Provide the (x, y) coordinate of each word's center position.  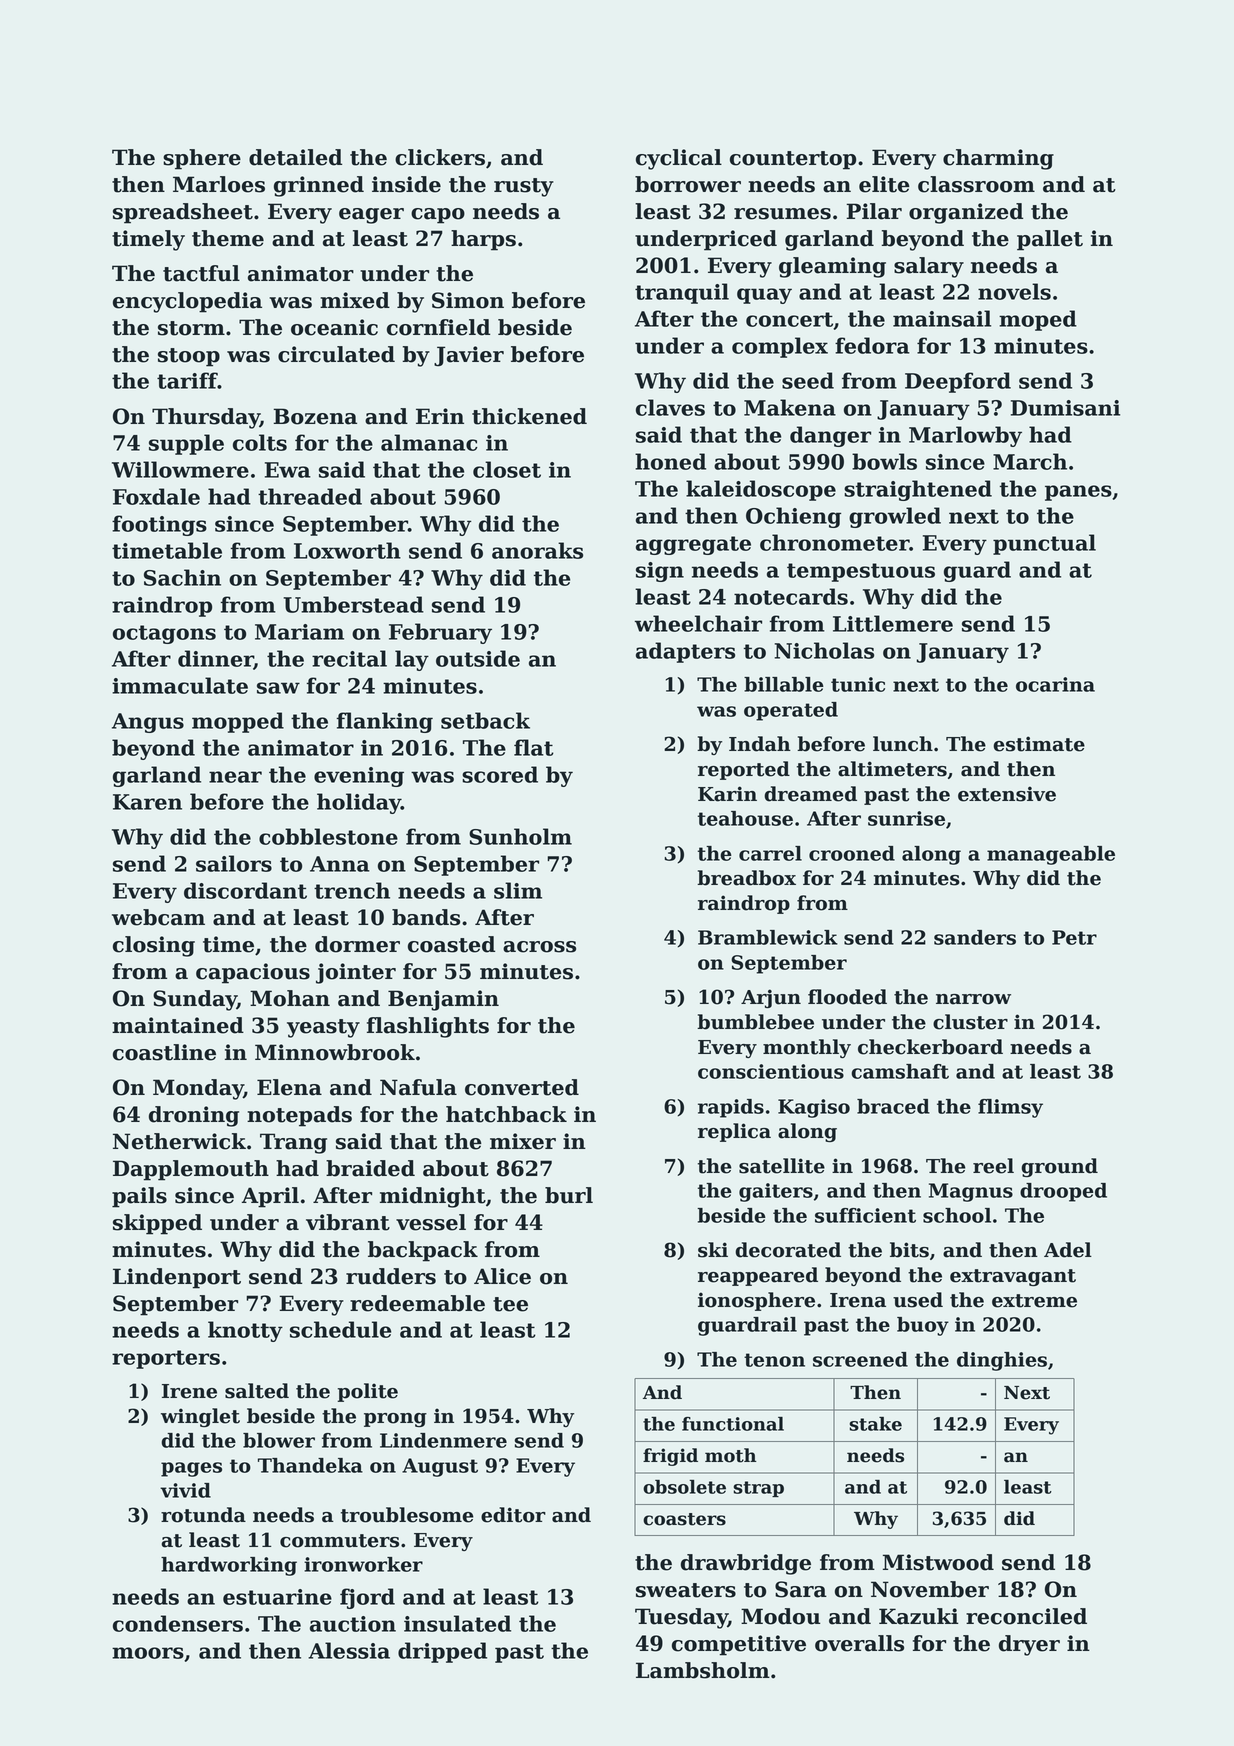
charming (998, 159)
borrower (688, 184)
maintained (178, 1025)
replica (734, 1132)
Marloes (219, 184)
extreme (1034, 1301)
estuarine (277, 1597)
